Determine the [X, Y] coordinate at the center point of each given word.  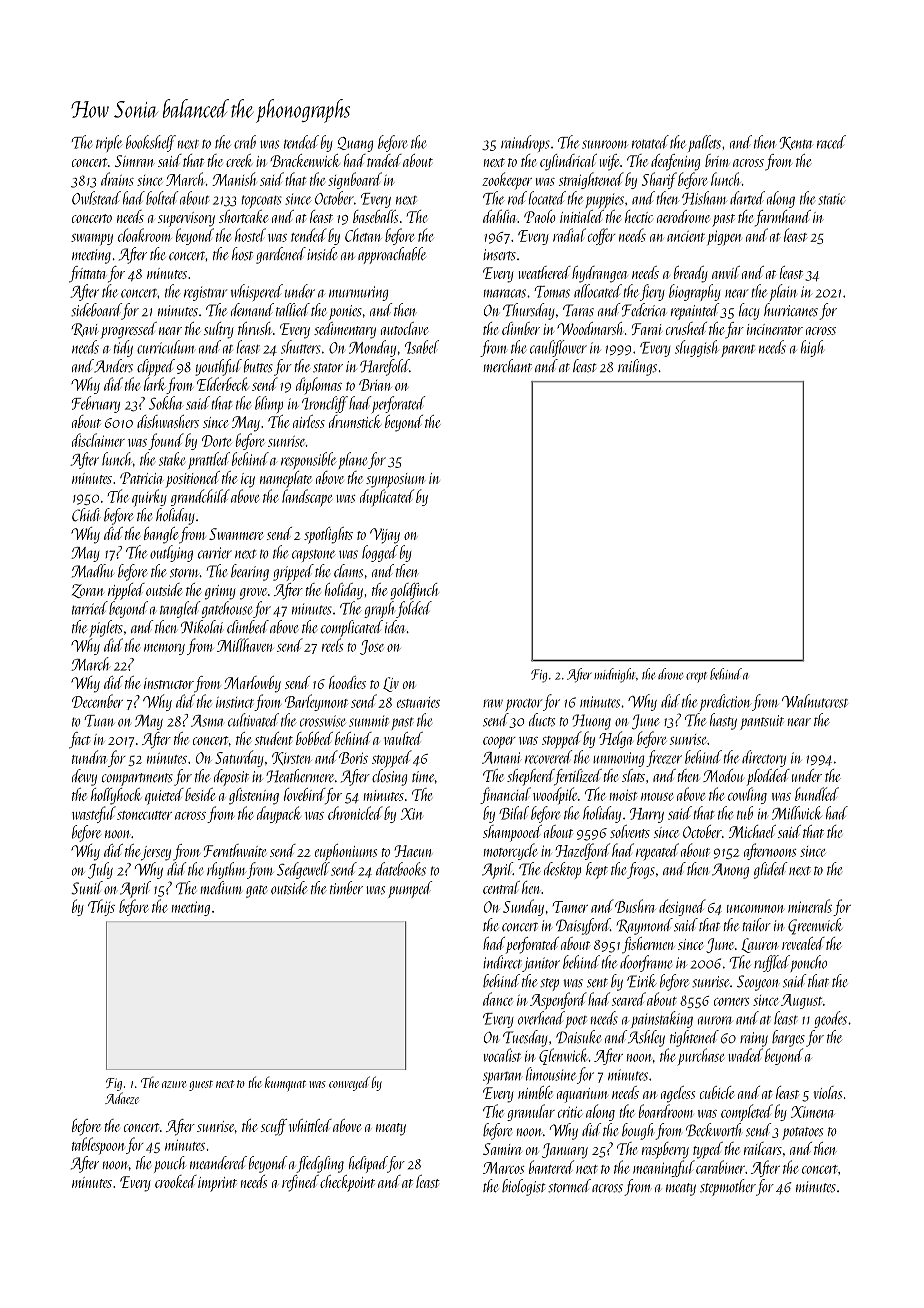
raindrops [525, 143]
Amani [501, 758]
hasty [723, 721]
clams [348, 571]
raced [831, 142]
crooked [176, 1181]
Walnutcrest [815, 701]
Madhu [93, 571]
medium [221, 887]
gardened [281, 255]
